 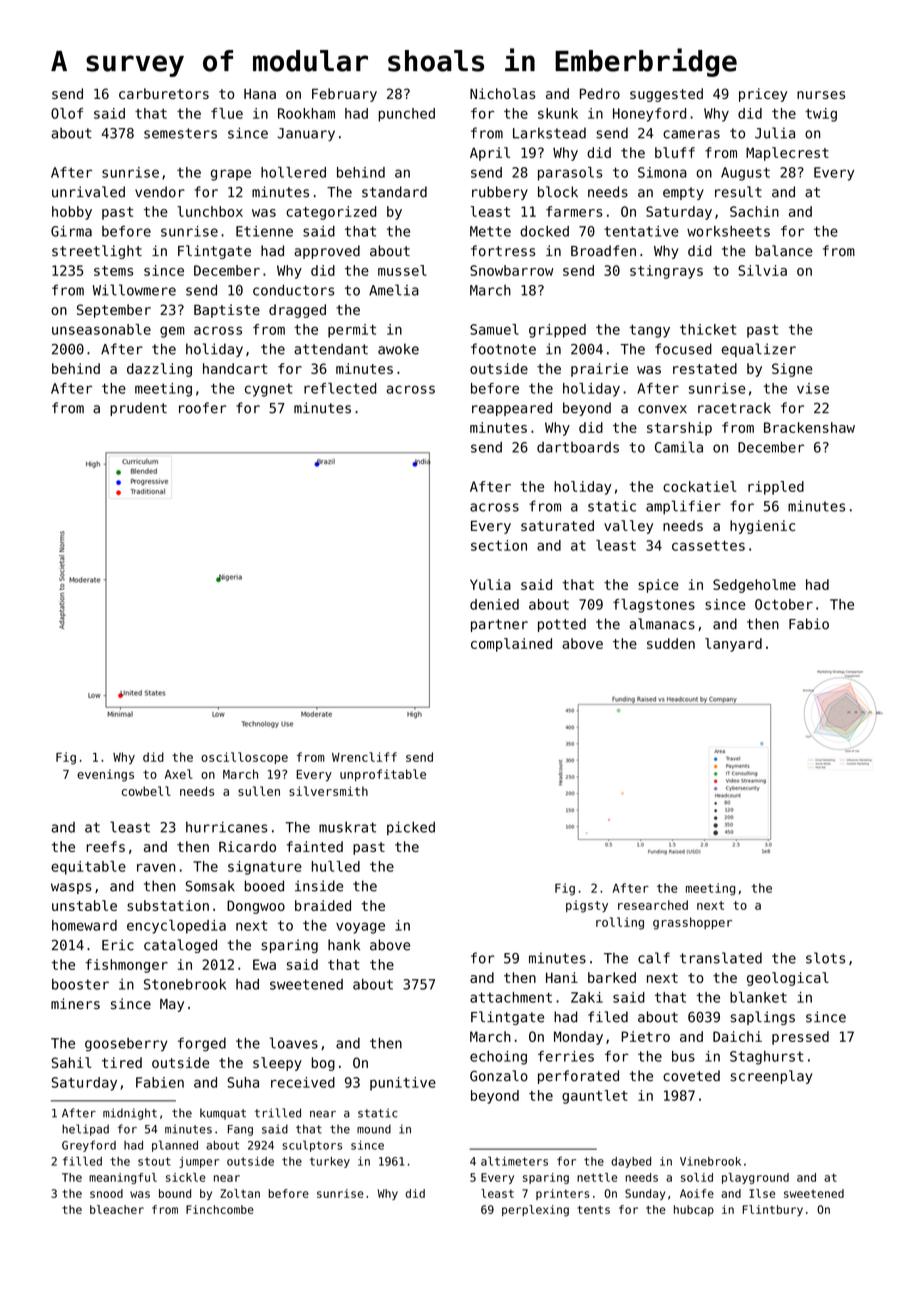 I want to click on attendant, so click(x=331, y=349).
